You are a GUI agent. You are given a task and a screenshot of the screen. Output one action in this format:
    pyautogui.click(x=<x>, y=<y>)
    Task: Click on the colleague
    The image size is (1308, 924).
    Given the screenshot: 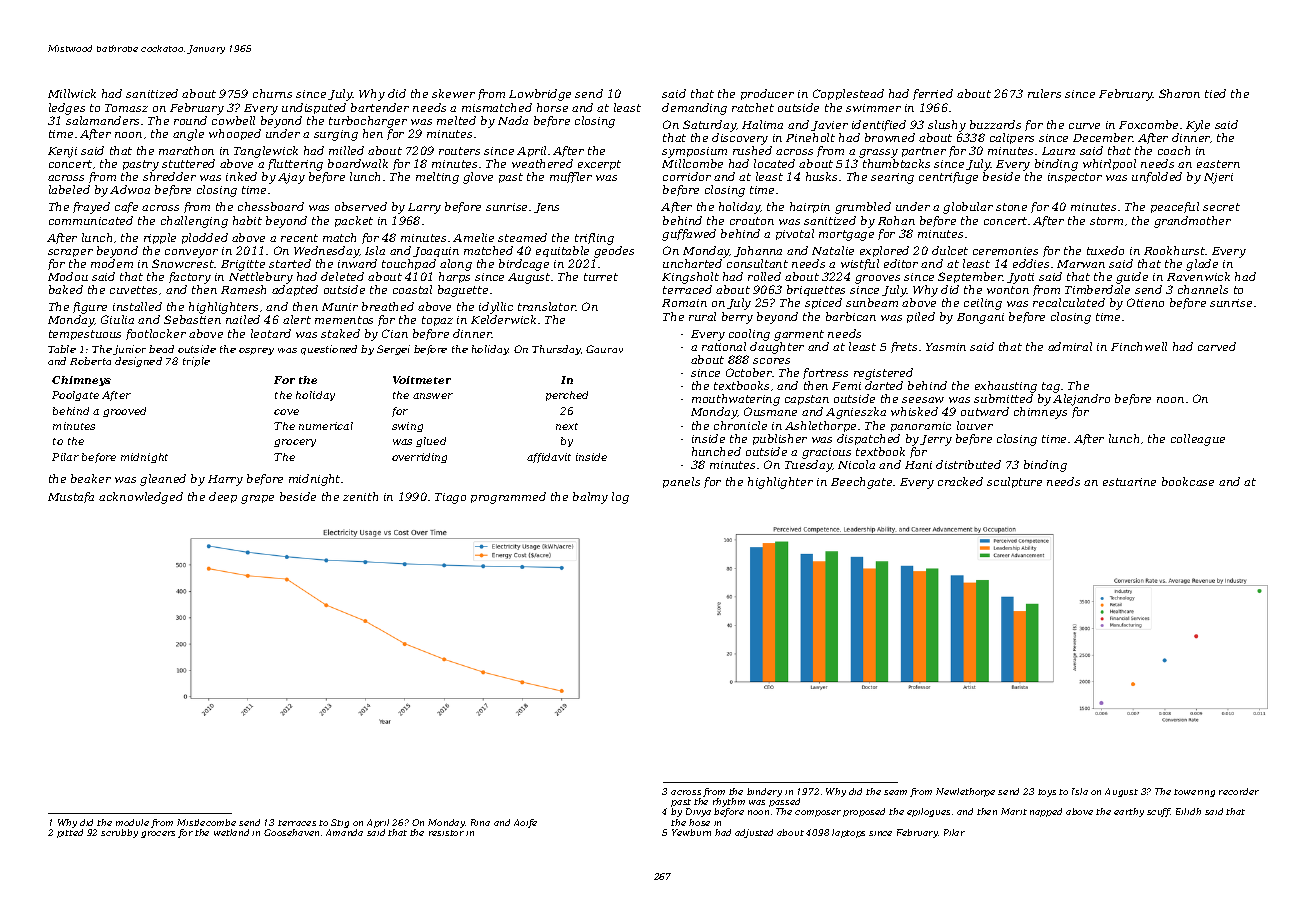 What is the action you would take?
    pyautogui.click(x=1198, y=440)
